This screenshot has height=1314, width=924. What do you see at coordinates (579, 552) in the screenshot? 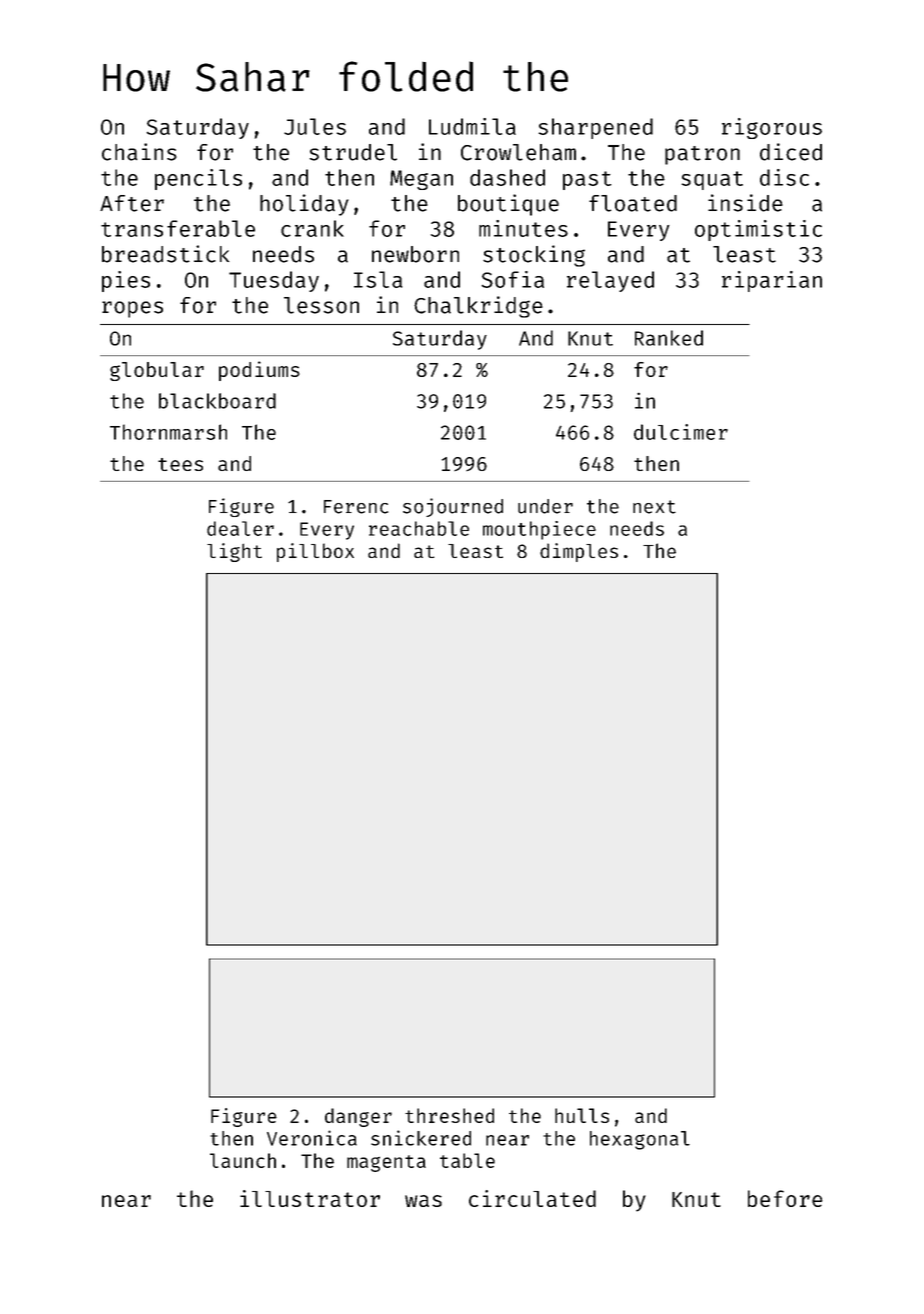
I see `dimples` at bounding box center [579, 552].
